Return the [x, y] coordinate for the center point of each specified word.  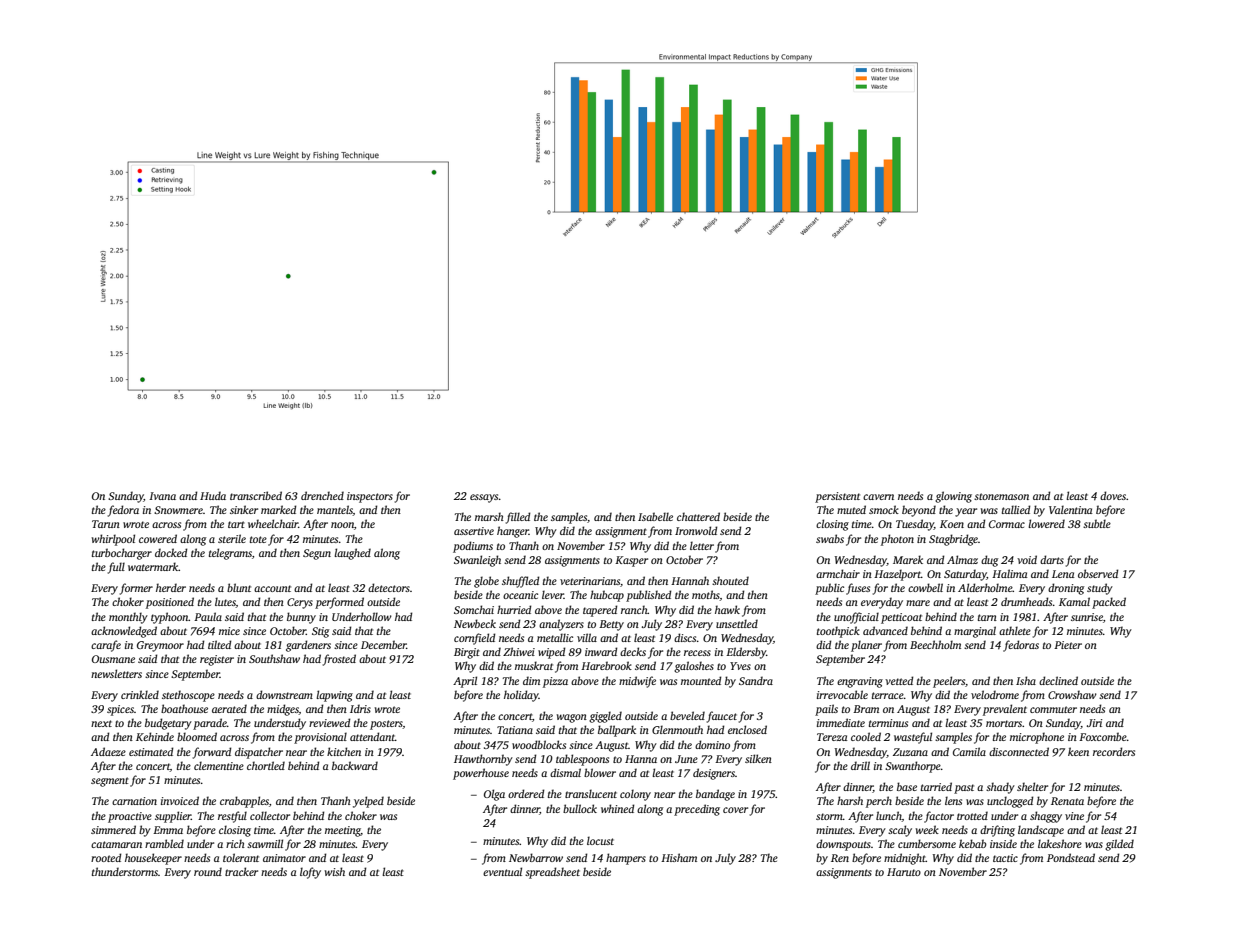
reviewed [330, 722]
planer [866, 646]
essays [484, 498]
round [208, 871]
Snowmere [178, 510]
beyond [919, 511]
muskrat [534, 665]
